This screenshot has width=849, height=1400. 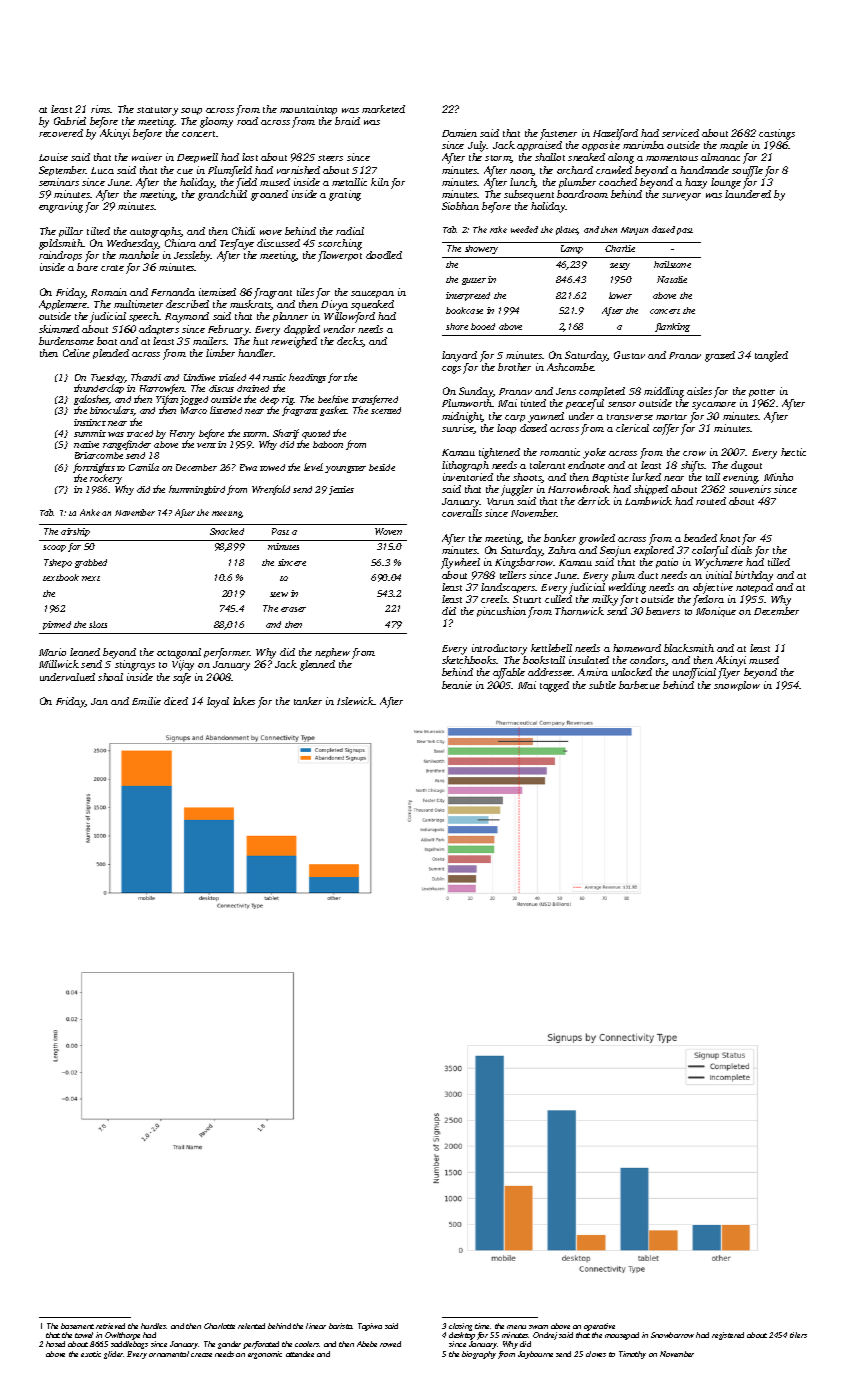 What do you see at coordinates (714, 406) in the screenshot?
I see `sycamore` at bounding box center [714, 406].
